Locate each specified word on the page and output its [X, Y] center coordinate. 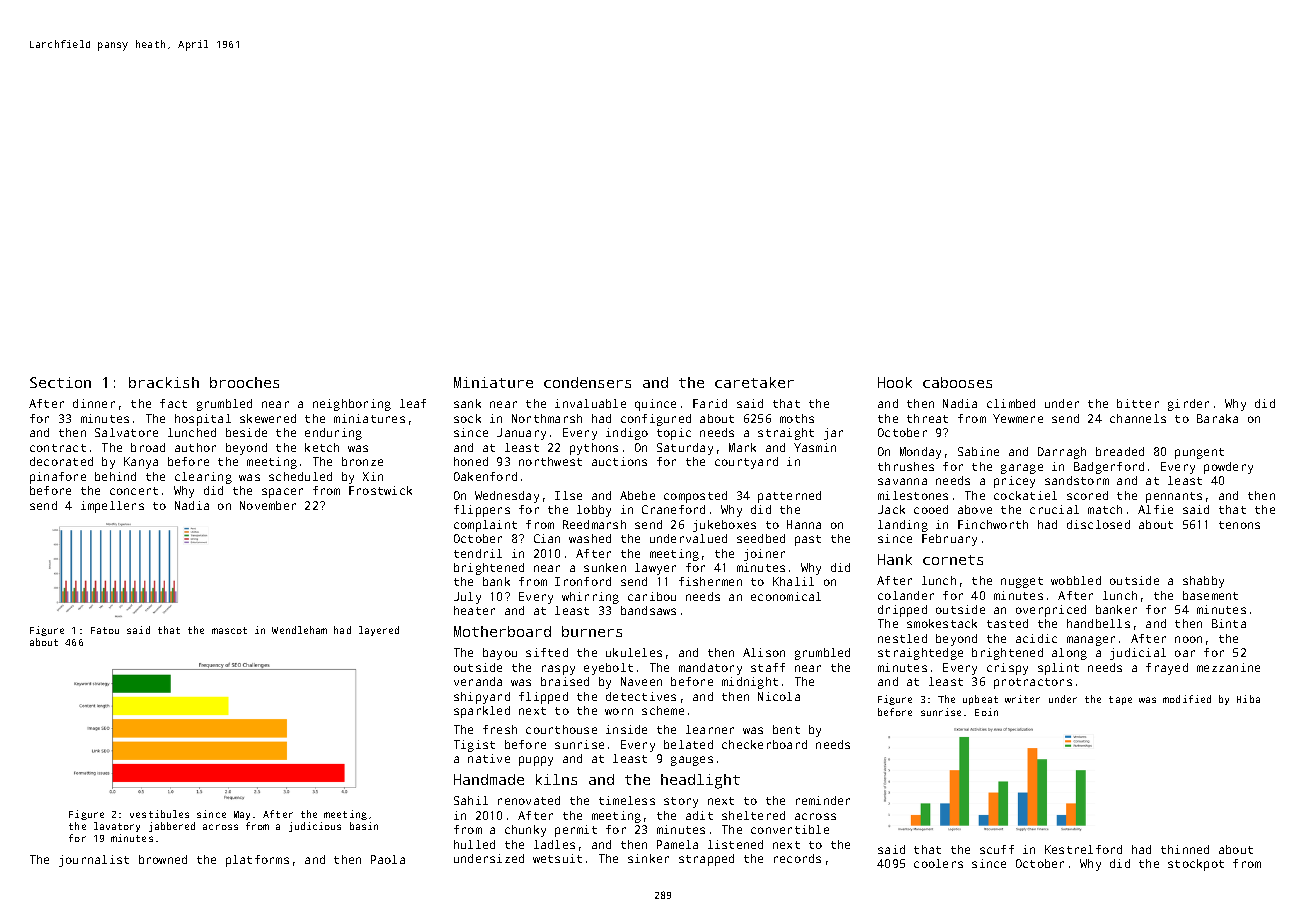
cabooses [957, 382]
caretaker [754, 382]
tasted [1007, 623]
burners [592, 631]
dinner [94, 403]
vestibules [159, 814]
